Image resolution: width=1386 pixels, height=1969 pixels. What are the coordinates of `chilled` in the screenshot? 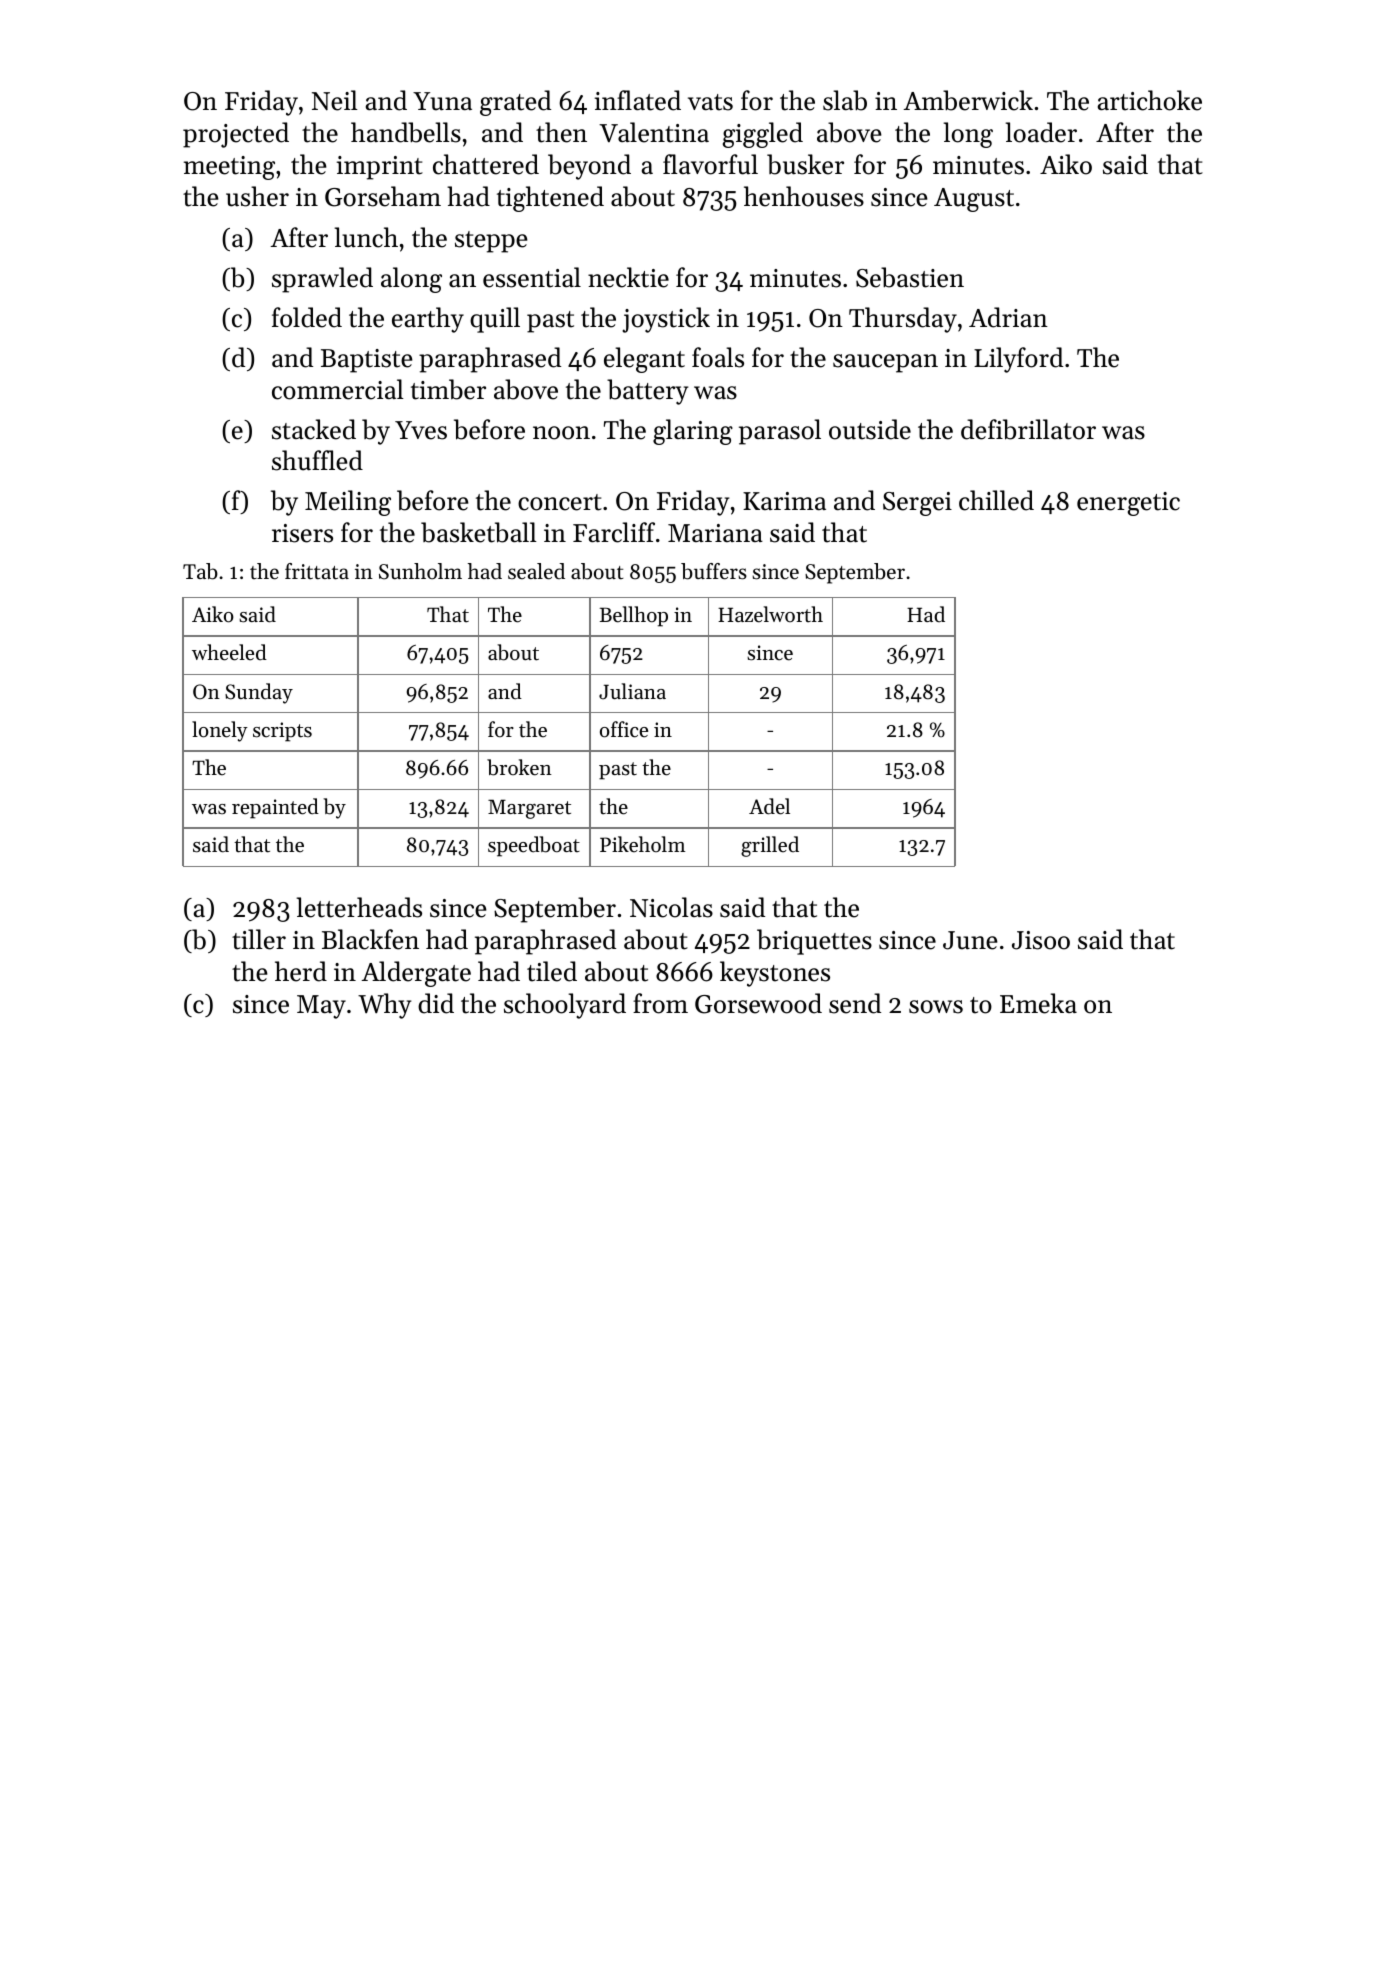 It's located at (996, 500).
